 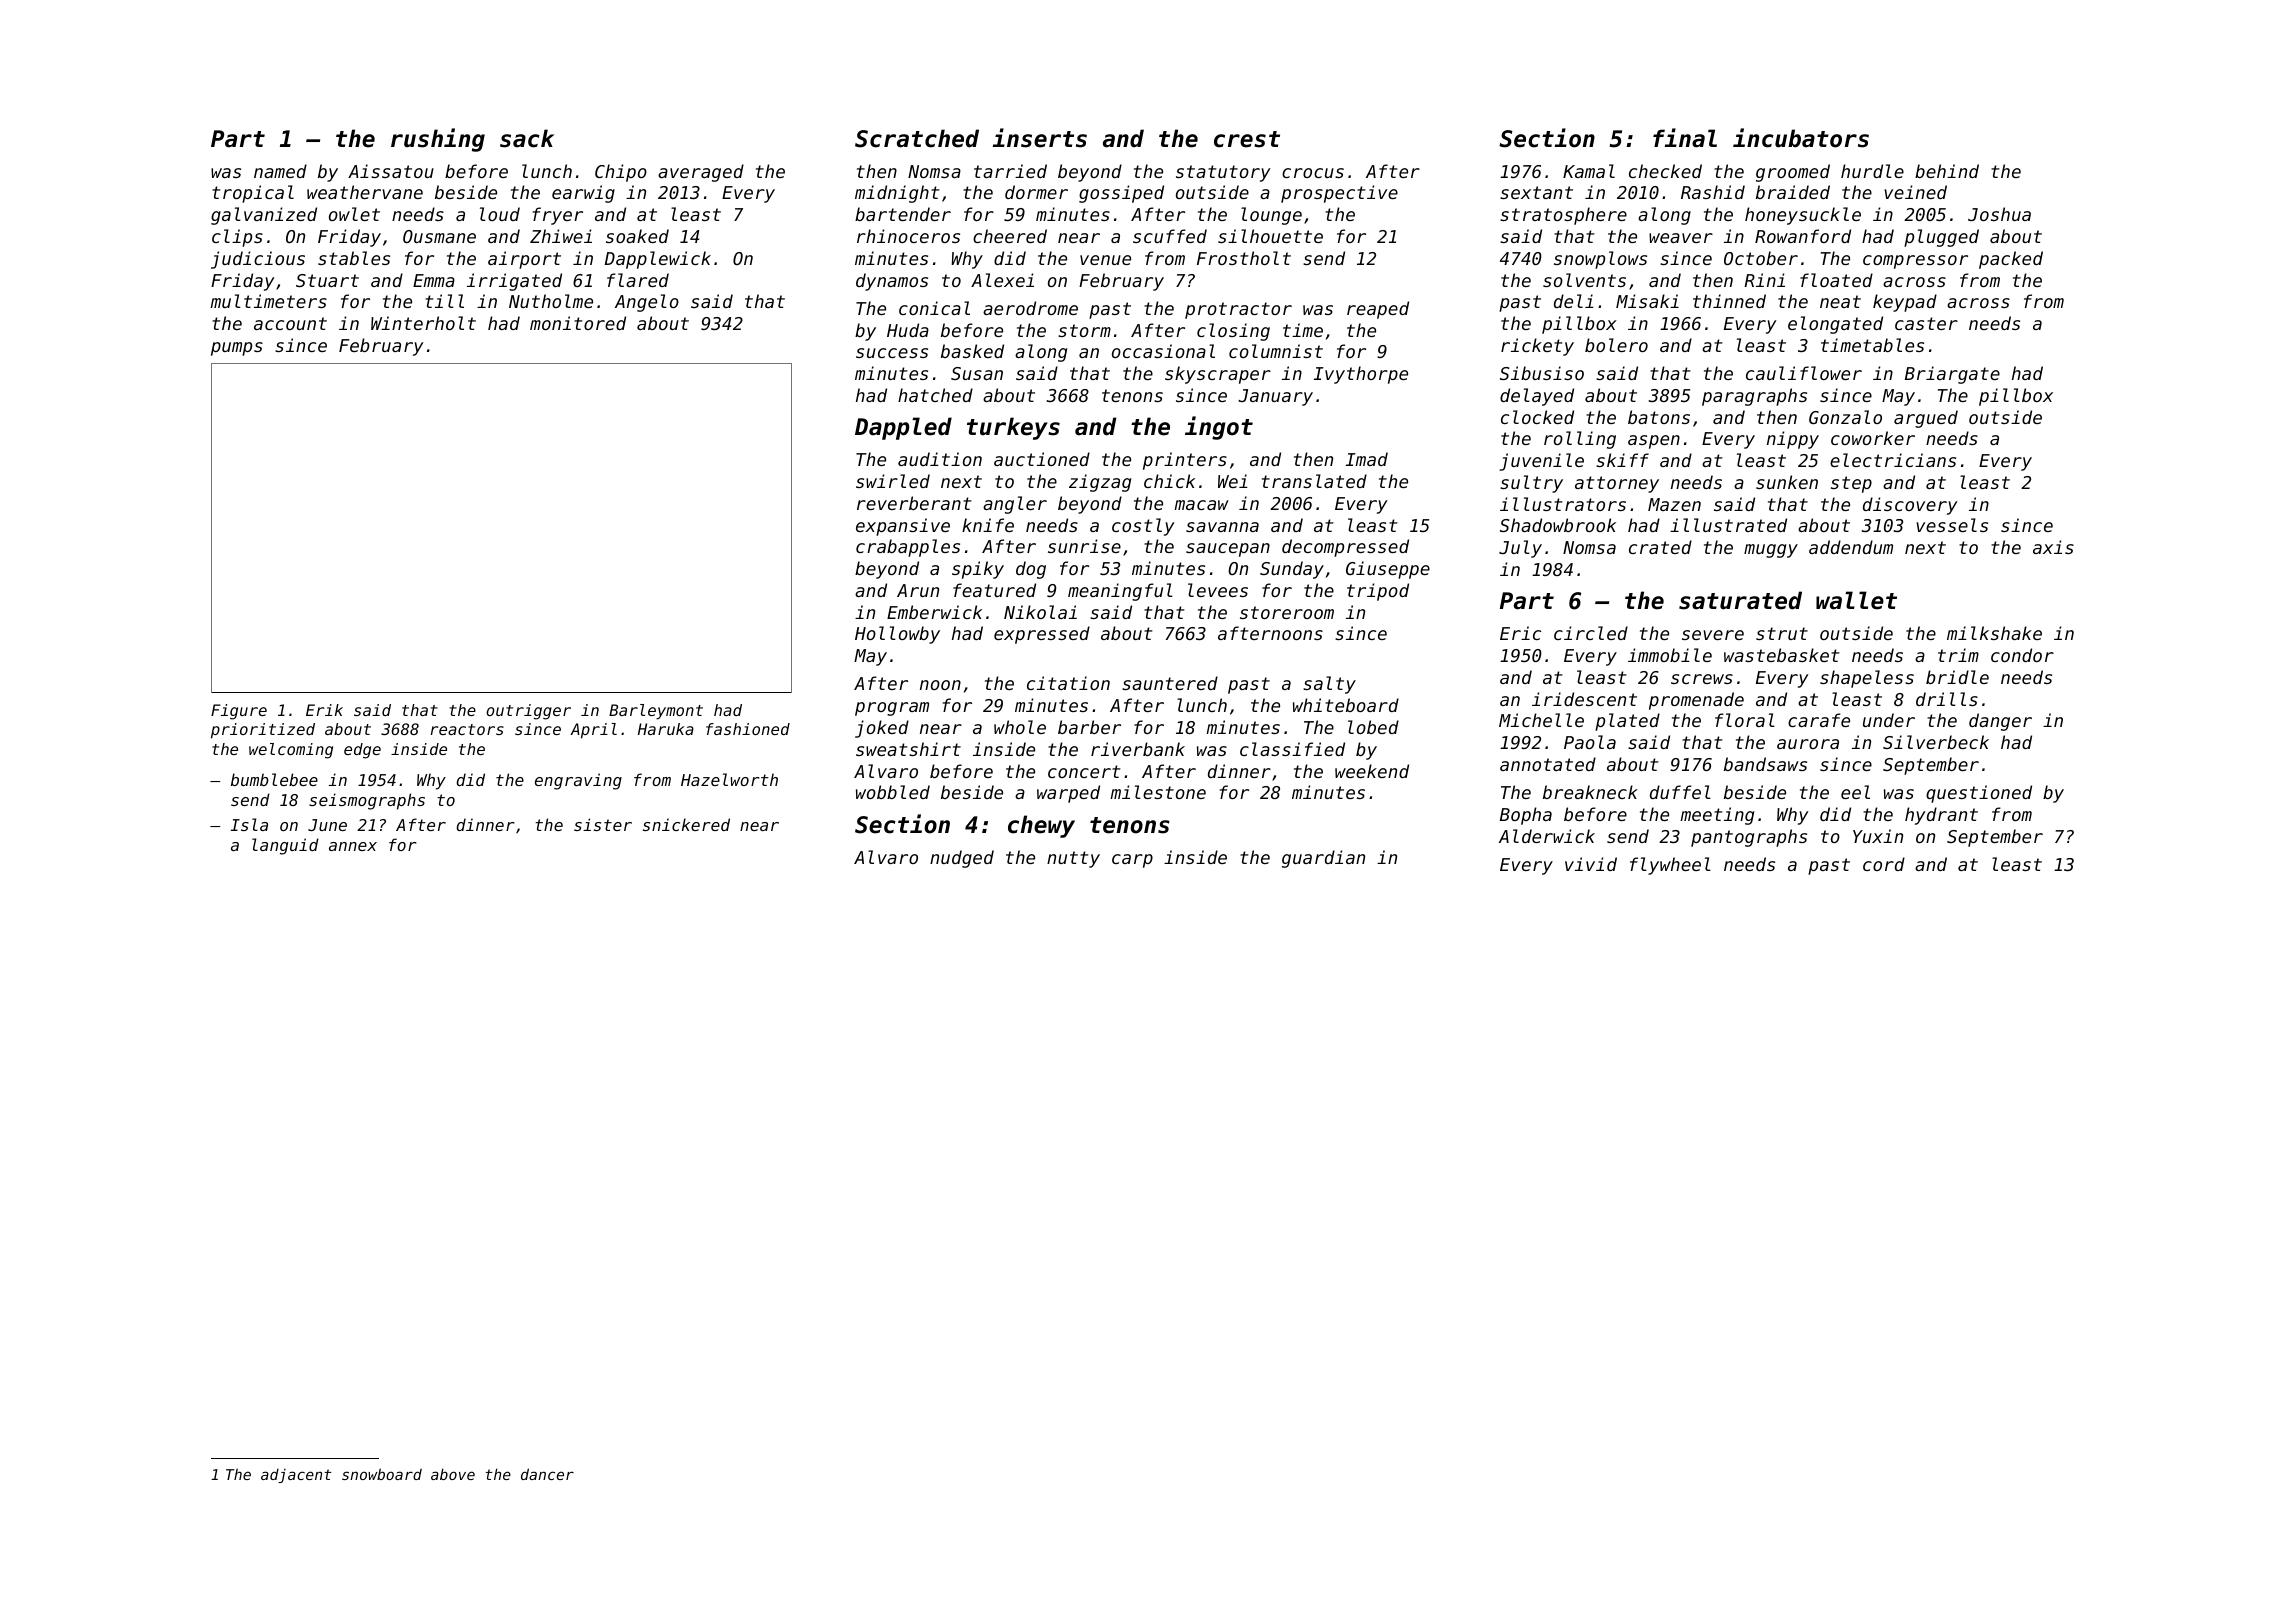 I want to click on outrigger, so click(x=528, y=712).
